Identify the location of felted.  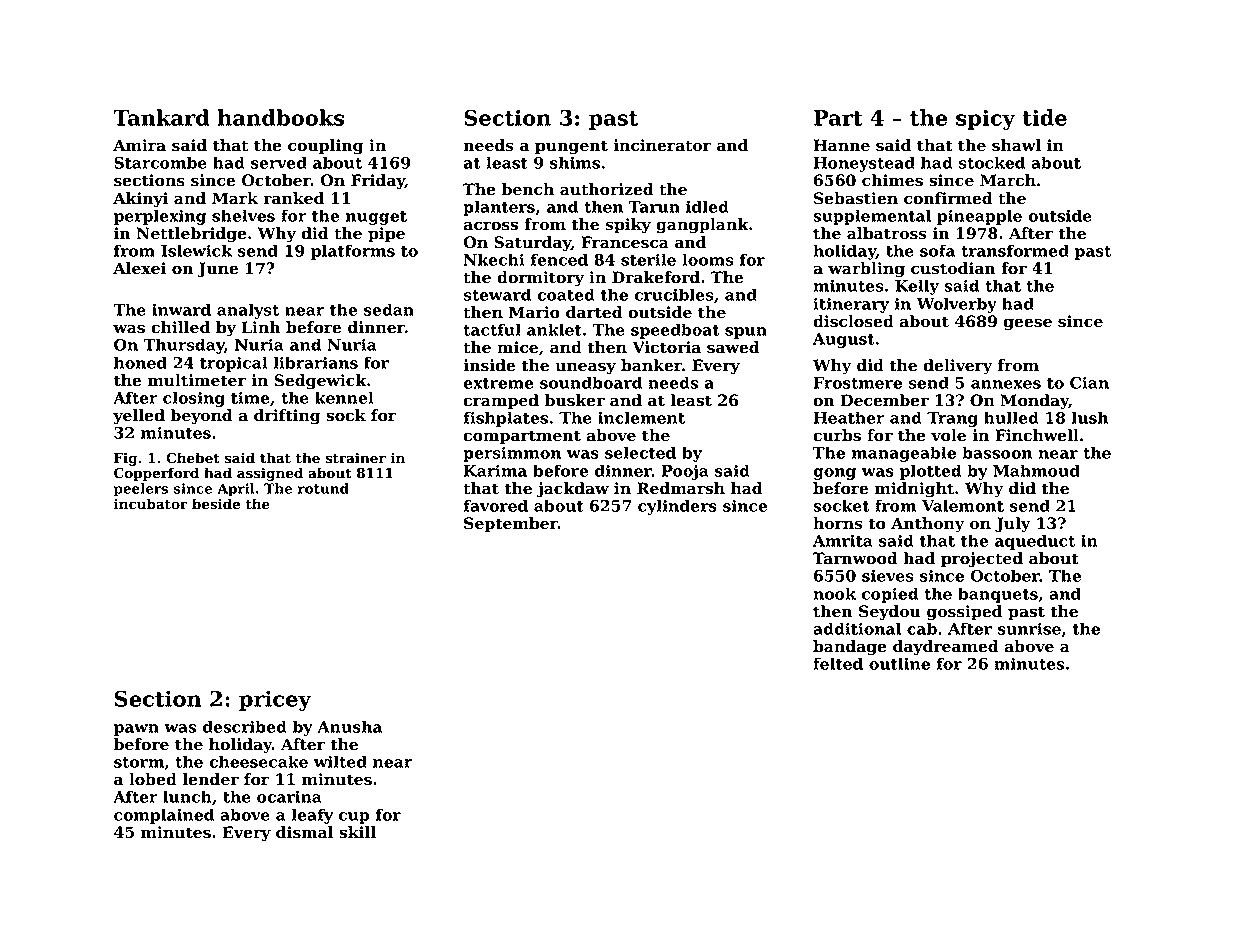
(838, 663).
